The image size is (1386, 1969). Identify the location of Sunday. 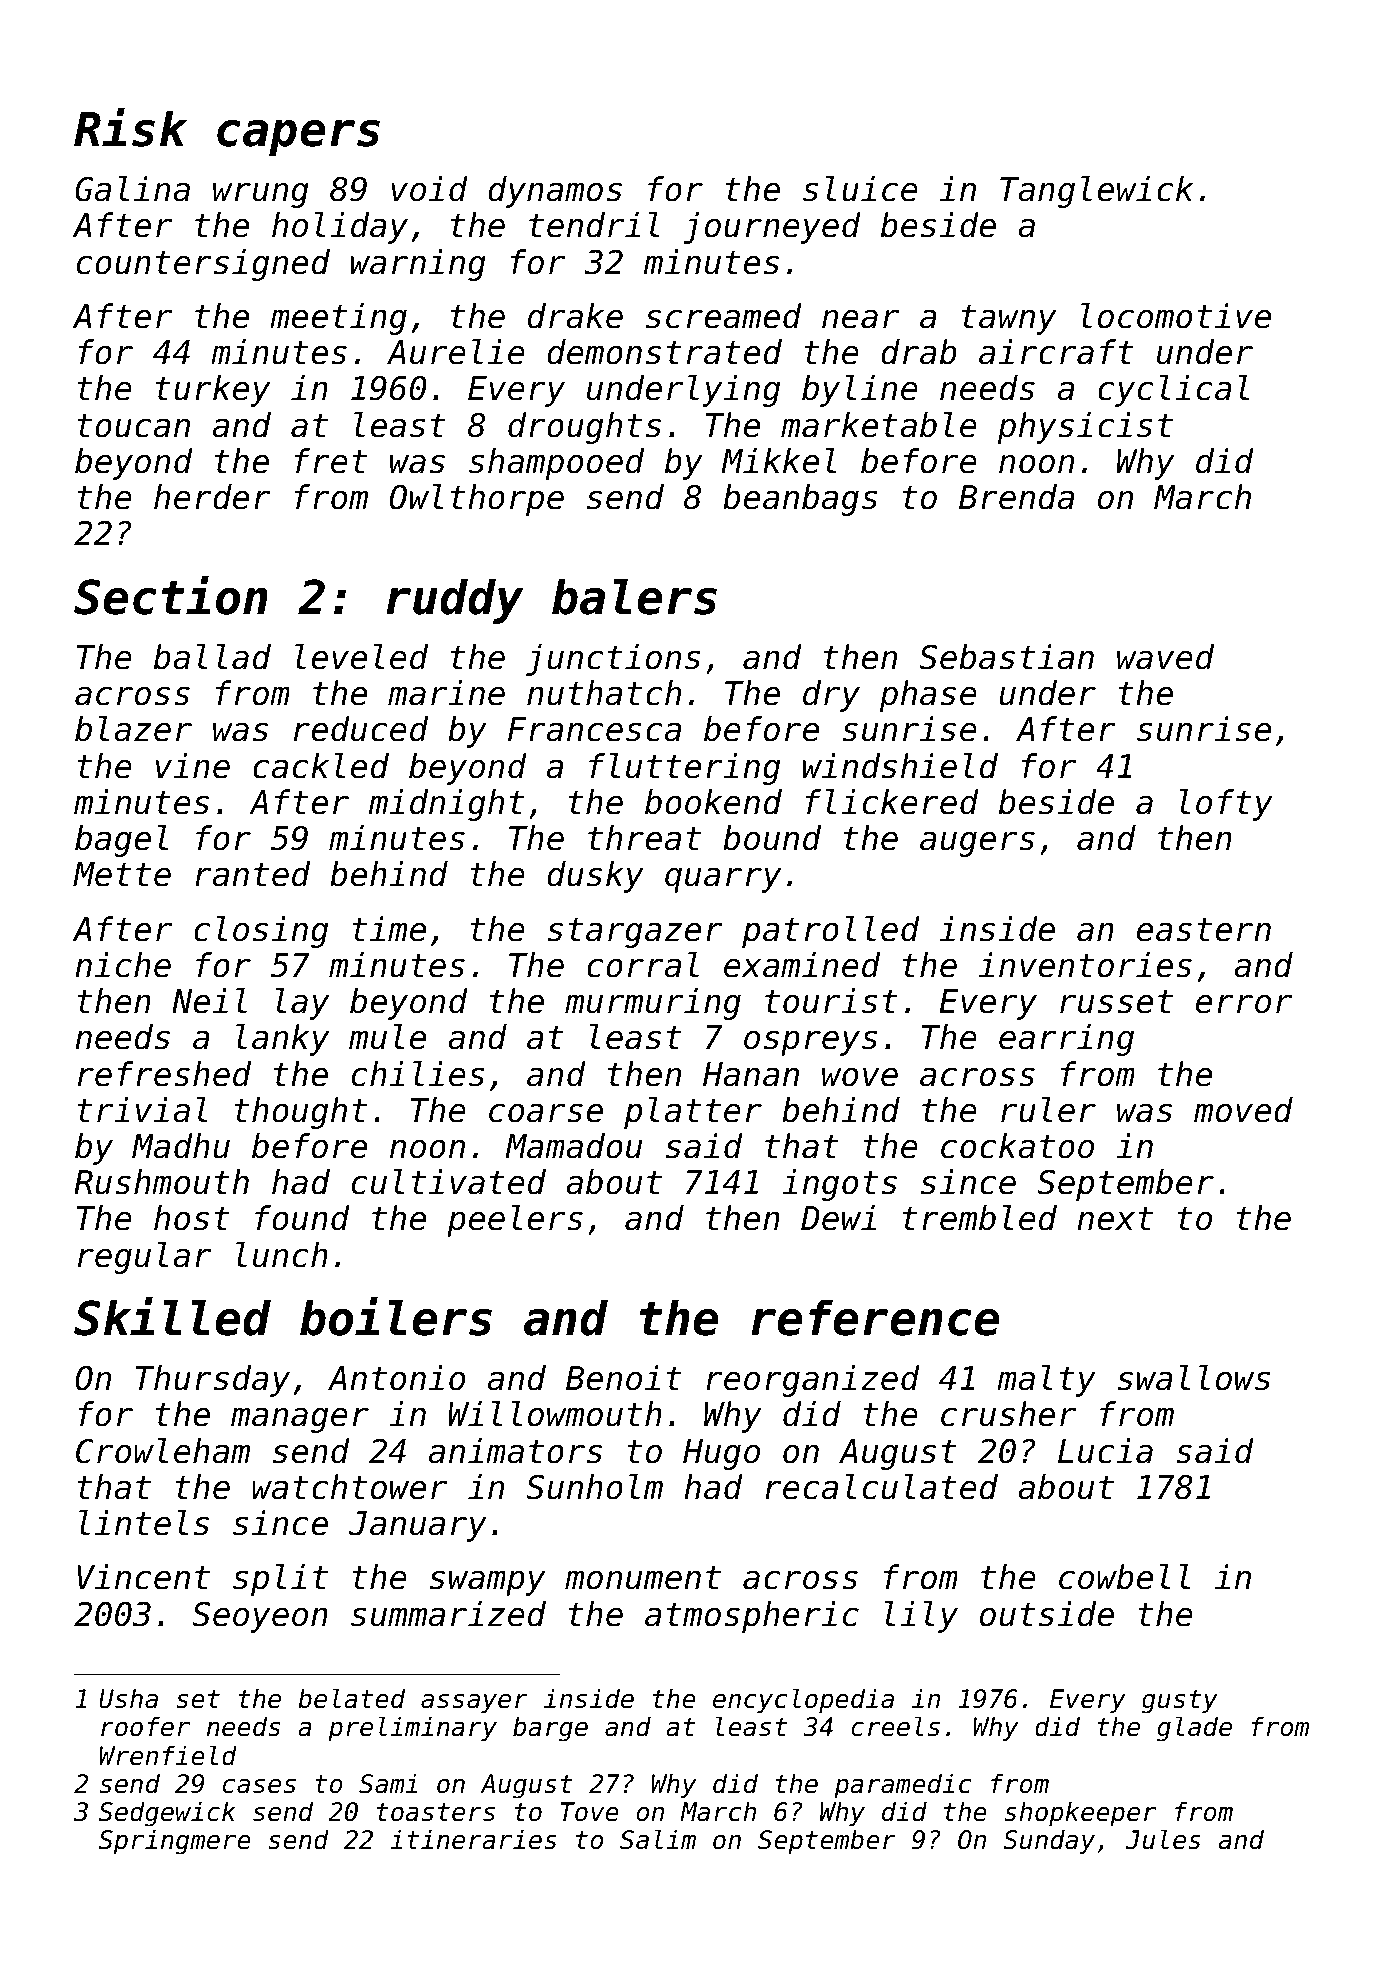
(1049, 1842).
